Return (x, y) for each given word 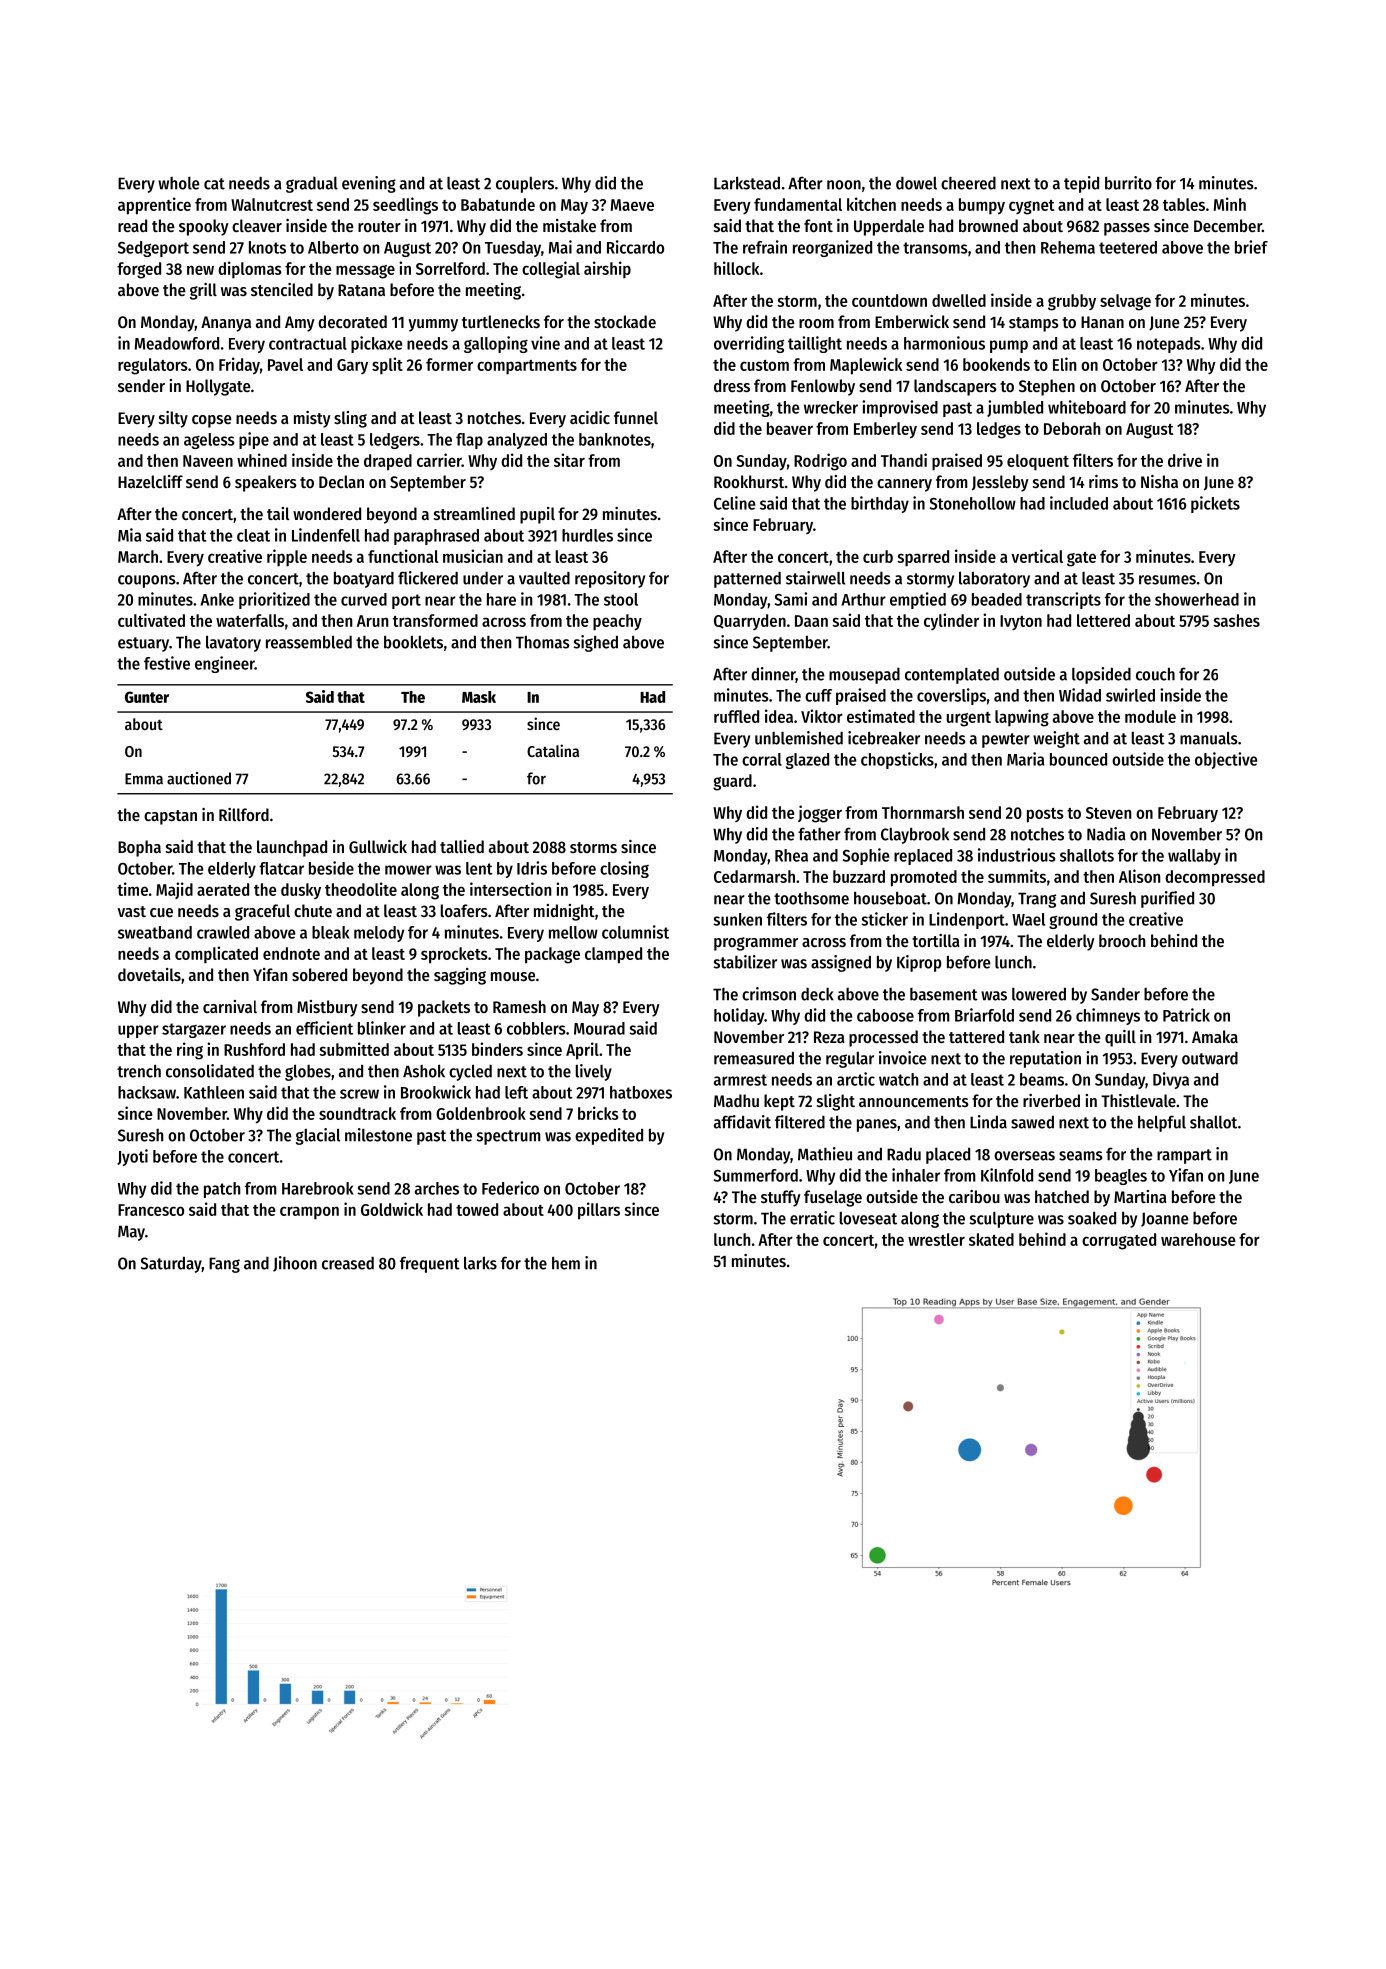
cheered (968, 183)
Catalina (553, 750)
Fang (224, 1265)
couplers (525, 185)
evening (369, 184)
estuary (143, 644)
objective (1226, 760)
